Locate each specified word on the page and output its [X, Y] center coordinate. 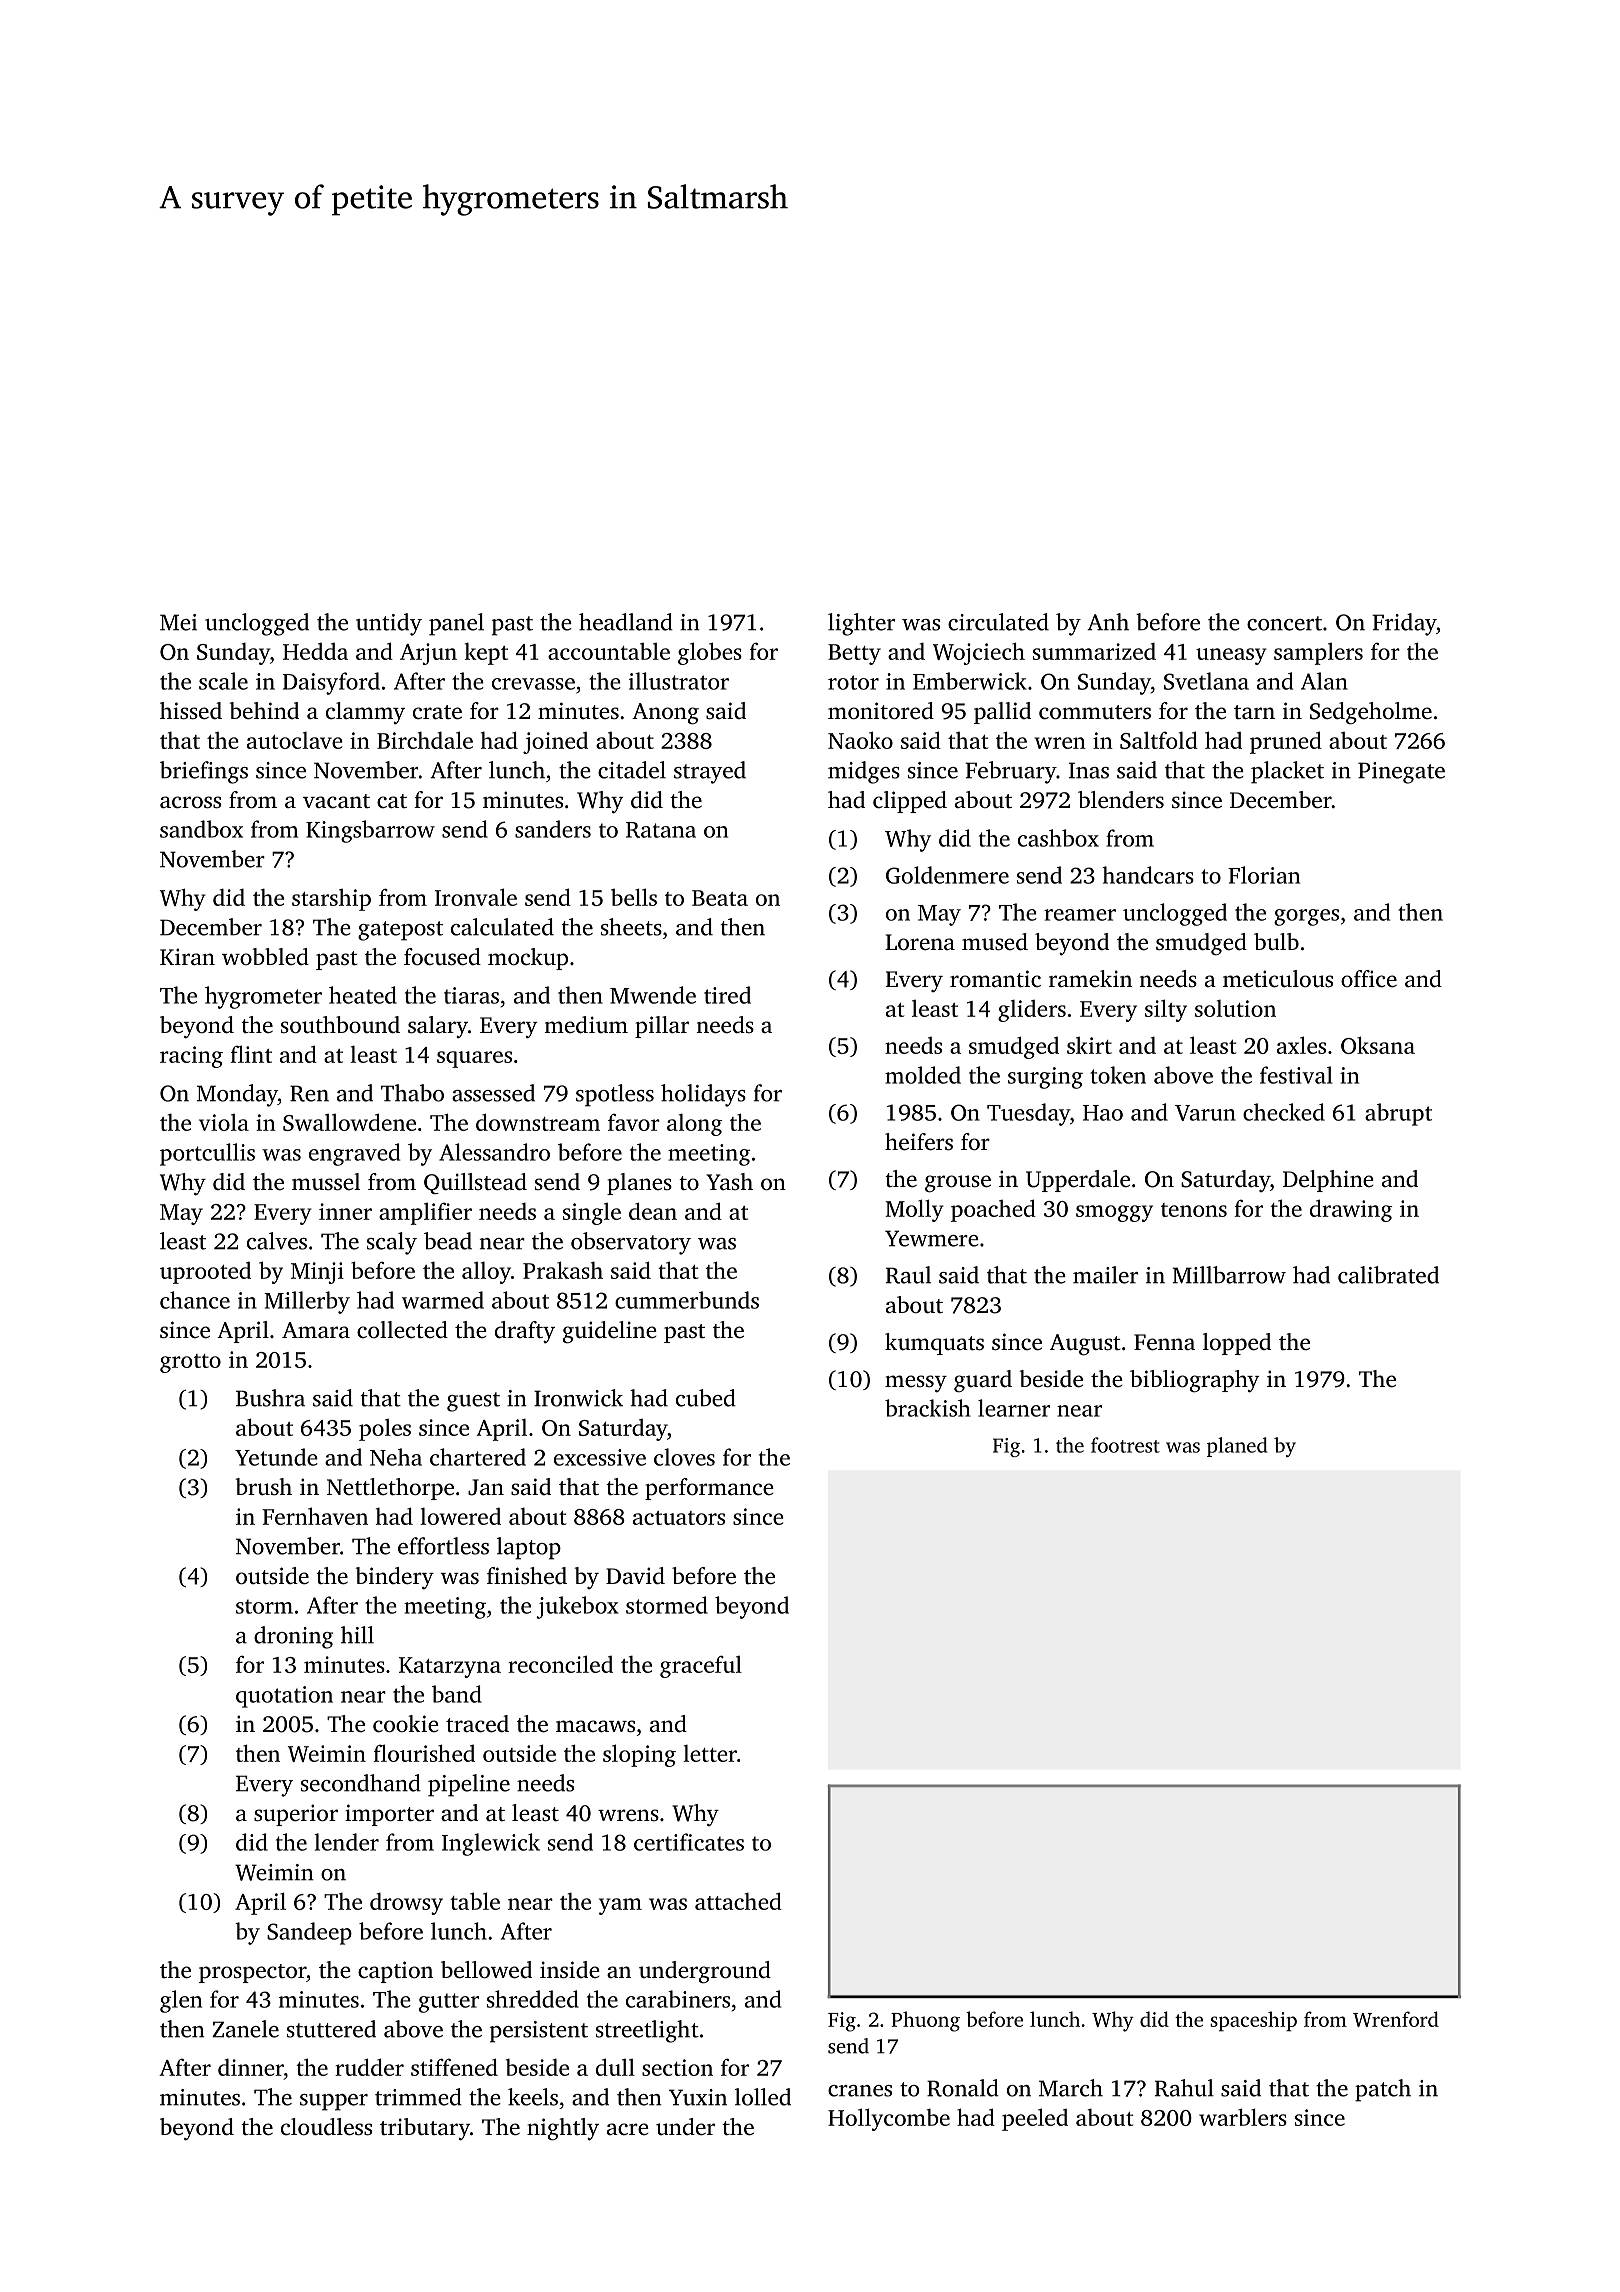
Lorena [920, 942]
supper [334, 2102]
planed [1237, 1447]
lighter [861, 624]
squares [474, 1059]
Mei [178, 622]
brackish [927, 1408]
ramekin [1090, 978]
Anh [1108, 622]
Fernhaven [315, 1516]
